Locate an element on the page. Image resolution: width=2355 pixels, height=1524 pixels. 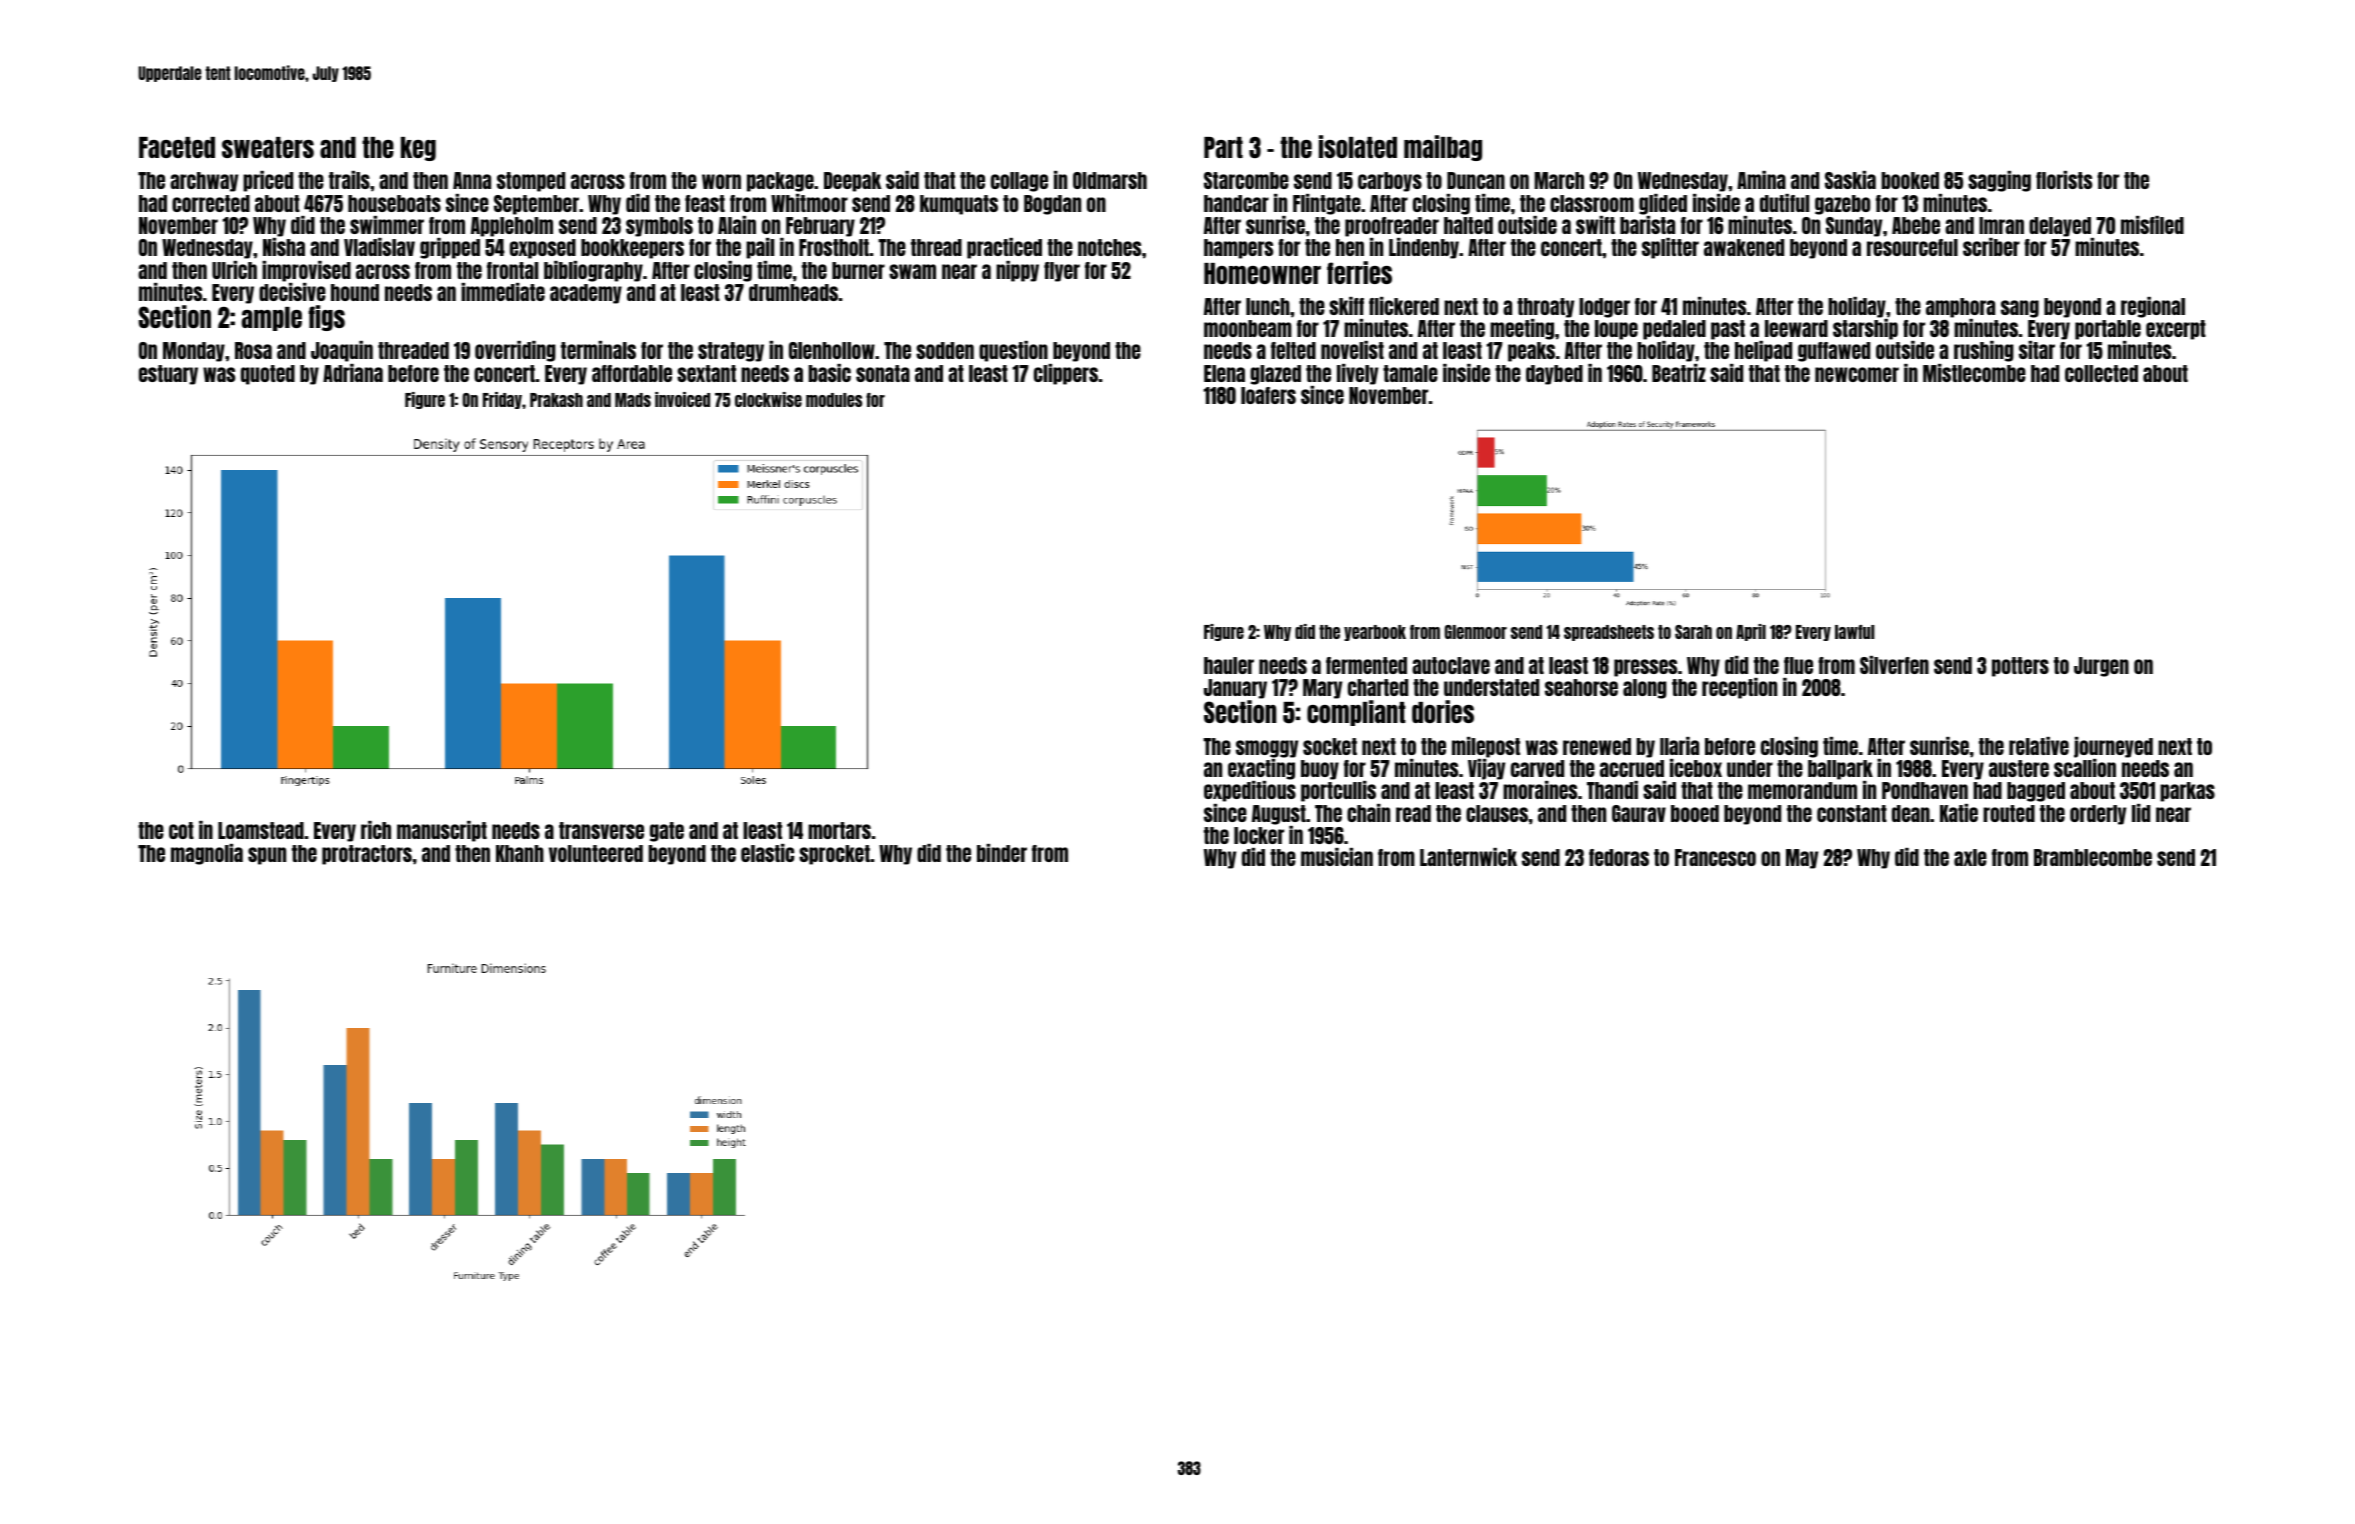
cot is located at coordinates (181, 830).
